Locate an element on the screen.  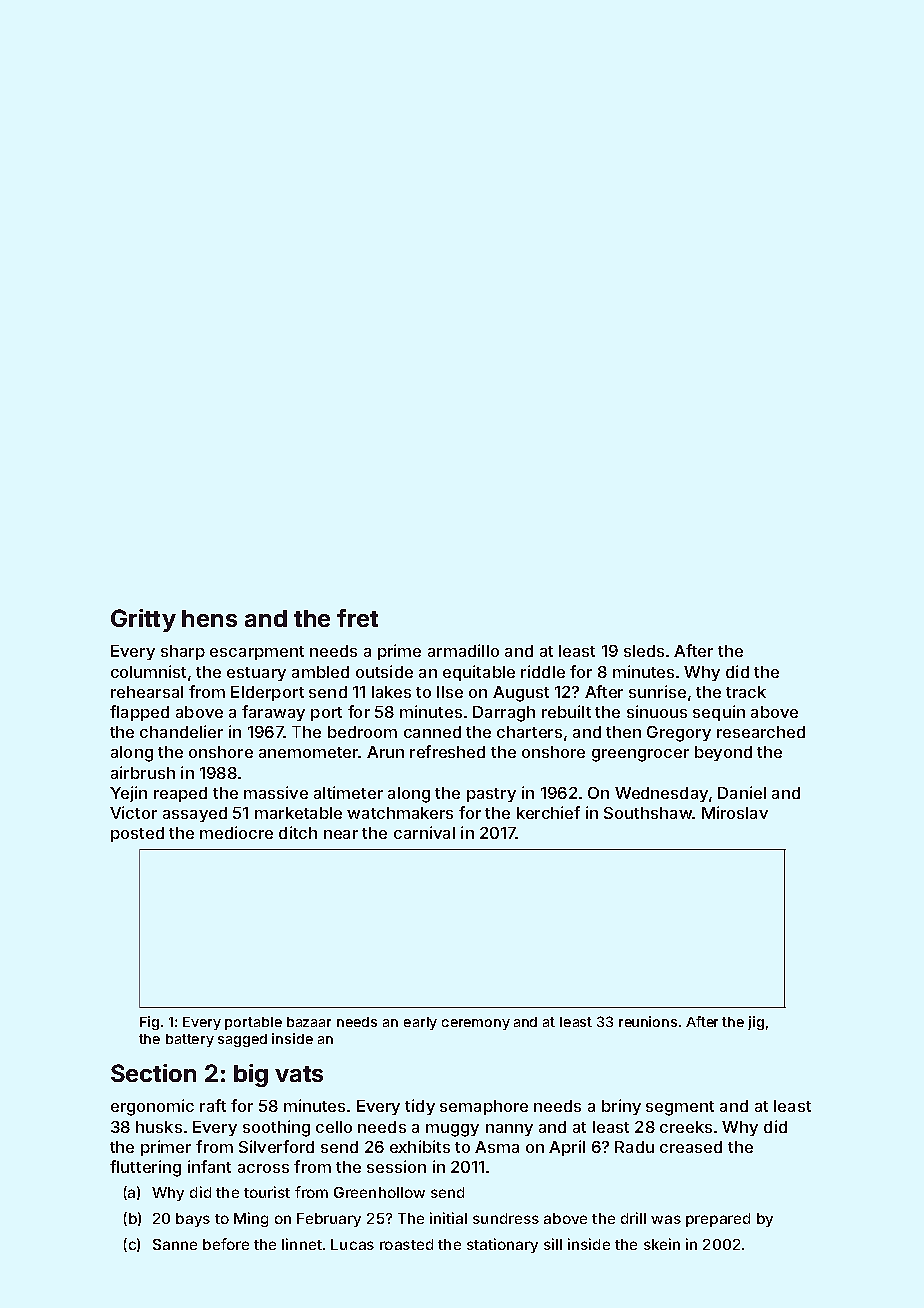
Southshaw is located at coordinates (648, 813).
